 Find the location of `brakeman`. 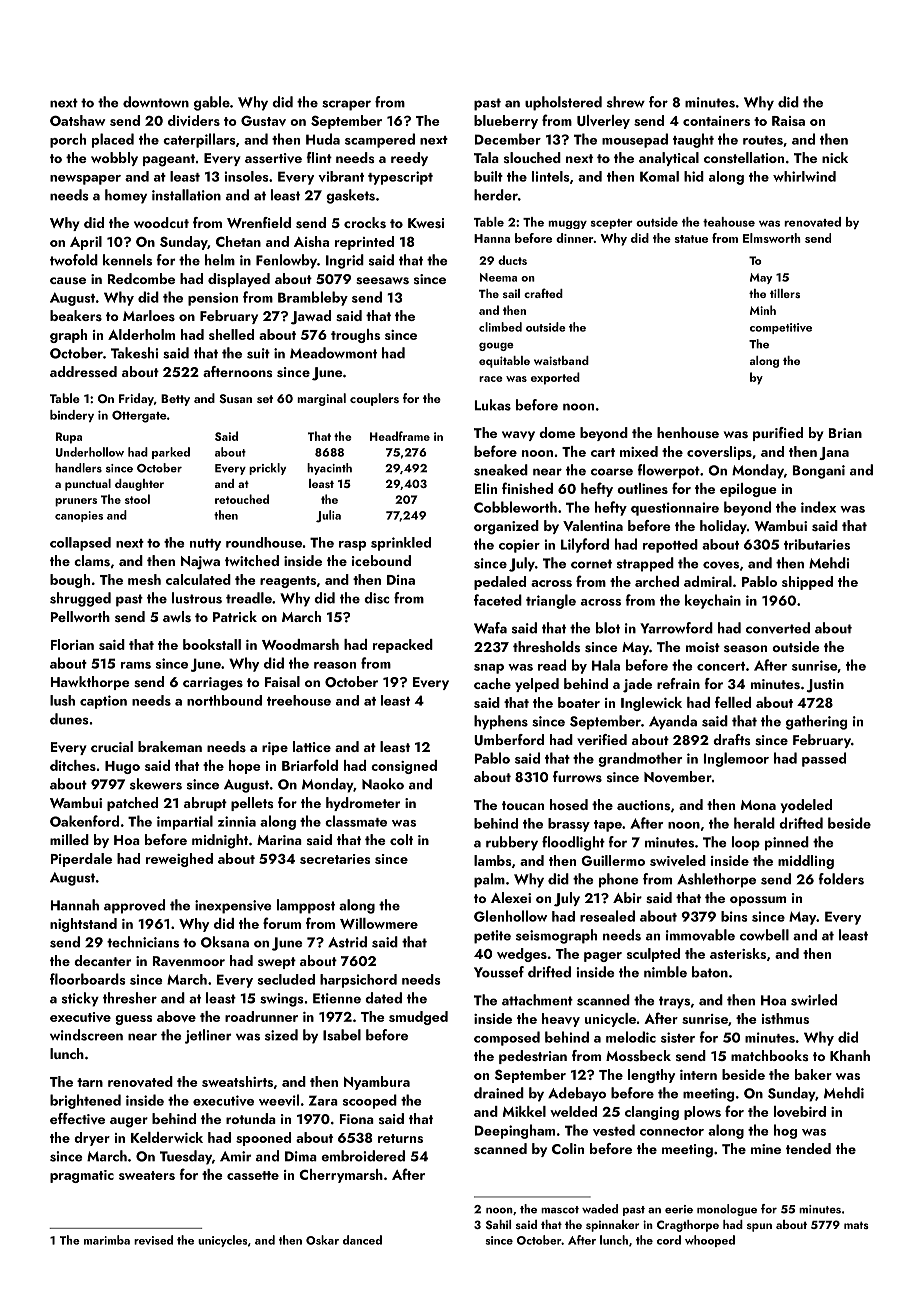

brakeman is located at coordinates (170, 746).
